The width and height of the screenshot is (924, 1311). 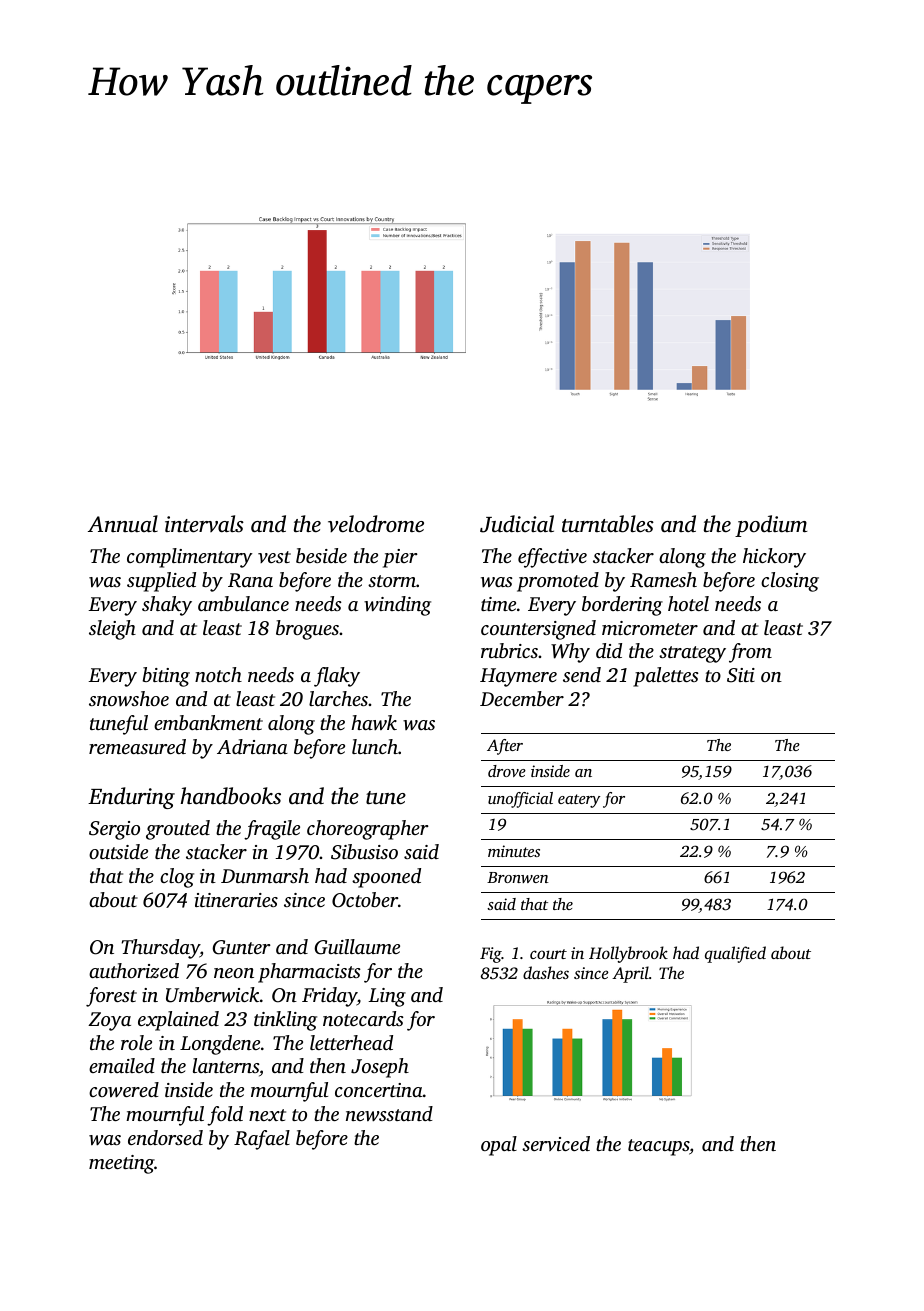 I want to click on letterhead, so click(x=351, y=1042).
